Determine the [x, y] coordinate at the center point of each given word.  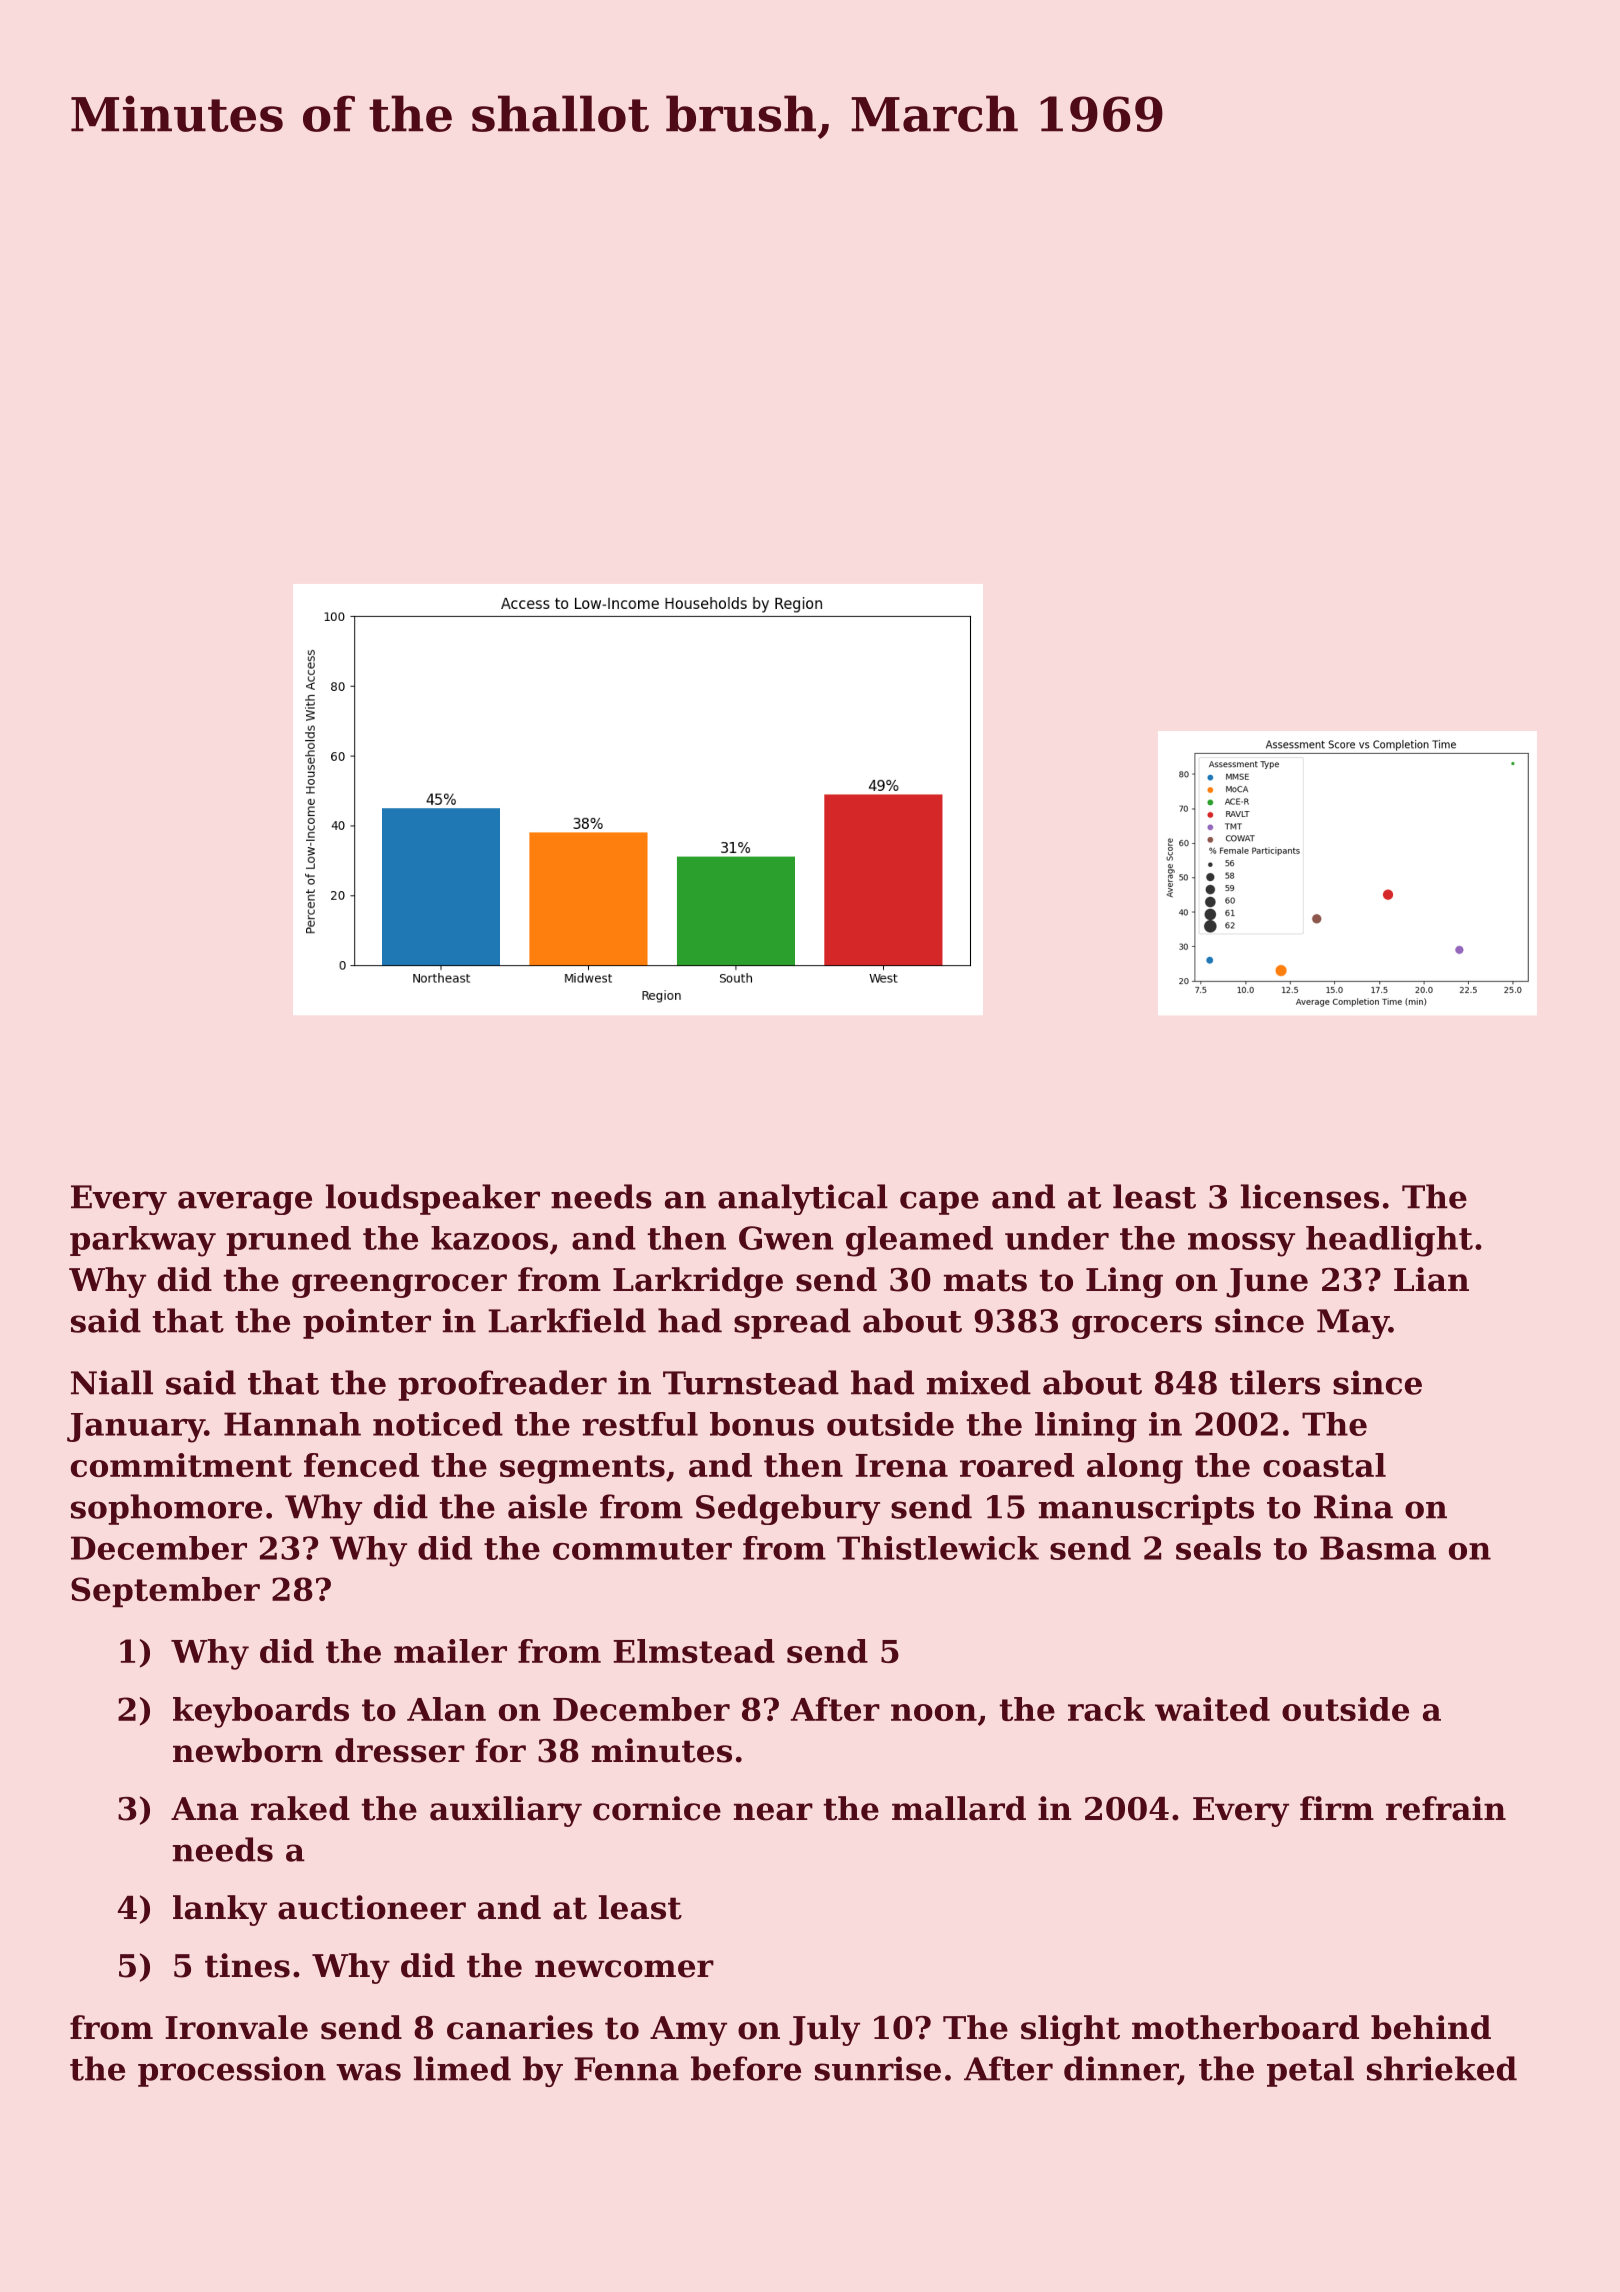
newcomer [624, 1969]
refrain [1446, 1808]
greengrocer [399, 1286]
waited [1212, 1709]
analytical [803, 1199]
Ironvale [236, 2027]
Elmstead [694, 1651]
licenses [1310, 1196]
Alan [446, 1709]
